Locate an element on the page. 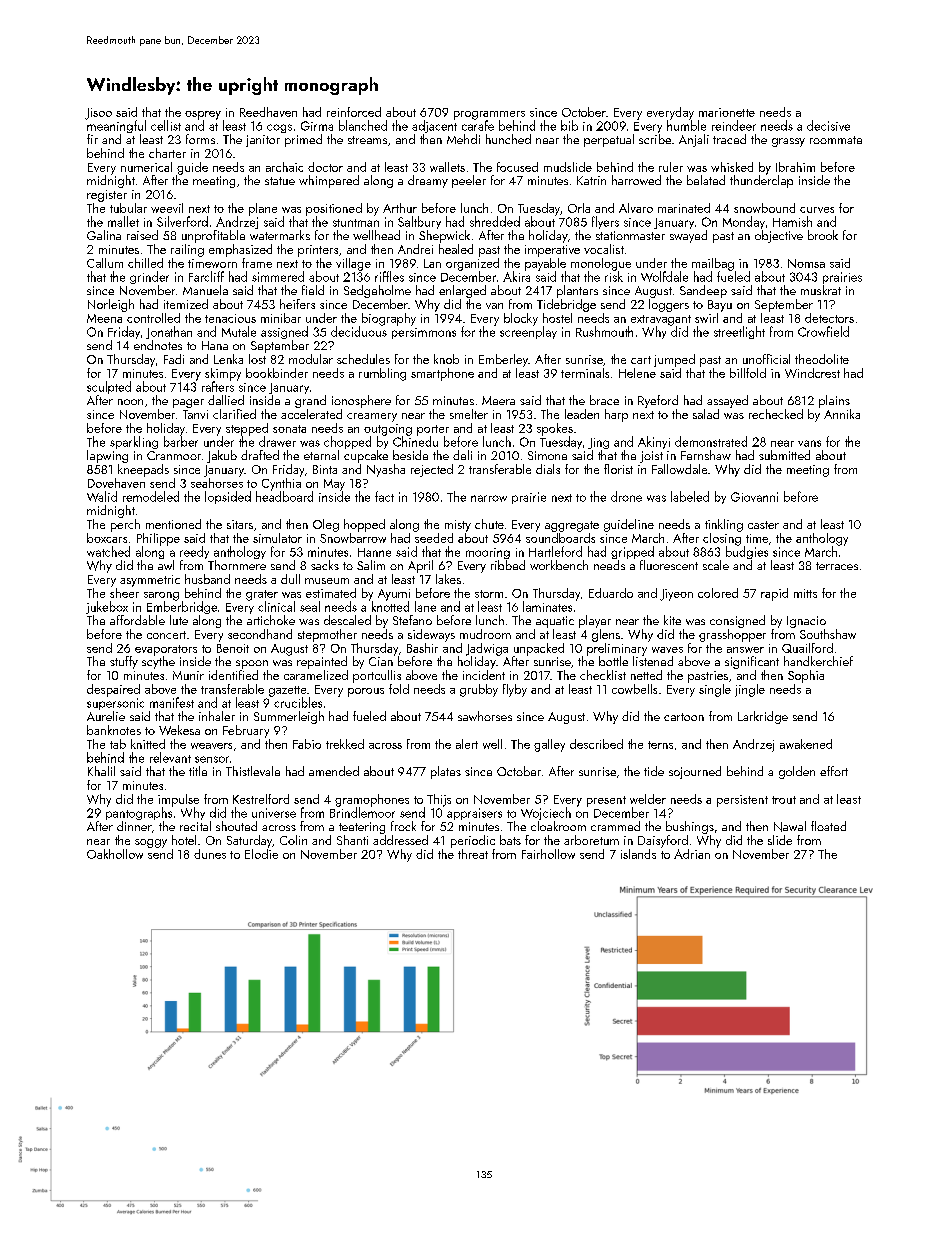  Oakhollow is located at coordinates (115, 854).
